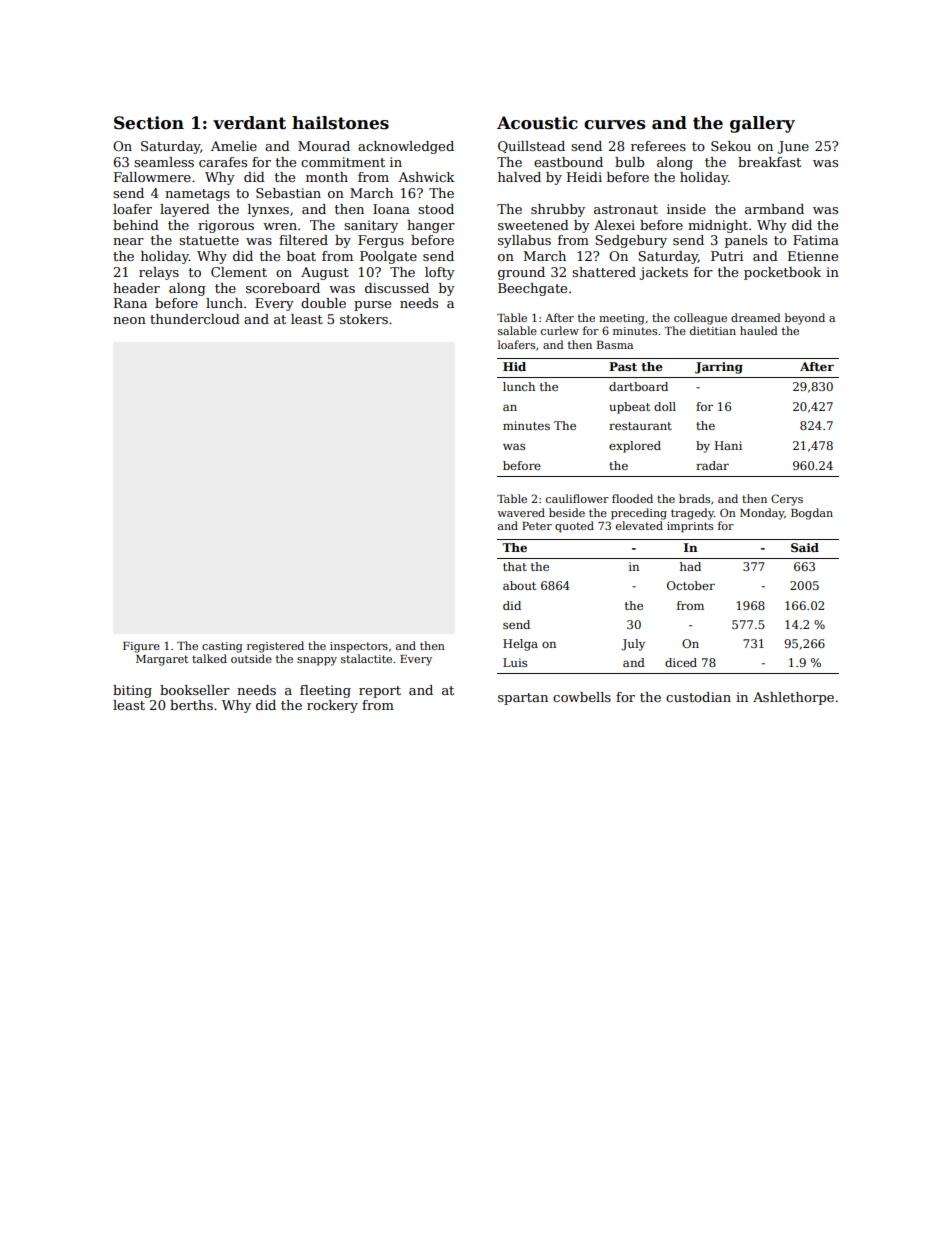 Image resolution: width=952 pixels, height=1233 pixels. Describe the element at coordinates (728, 445) in the page. I see `Hani` at that location.
